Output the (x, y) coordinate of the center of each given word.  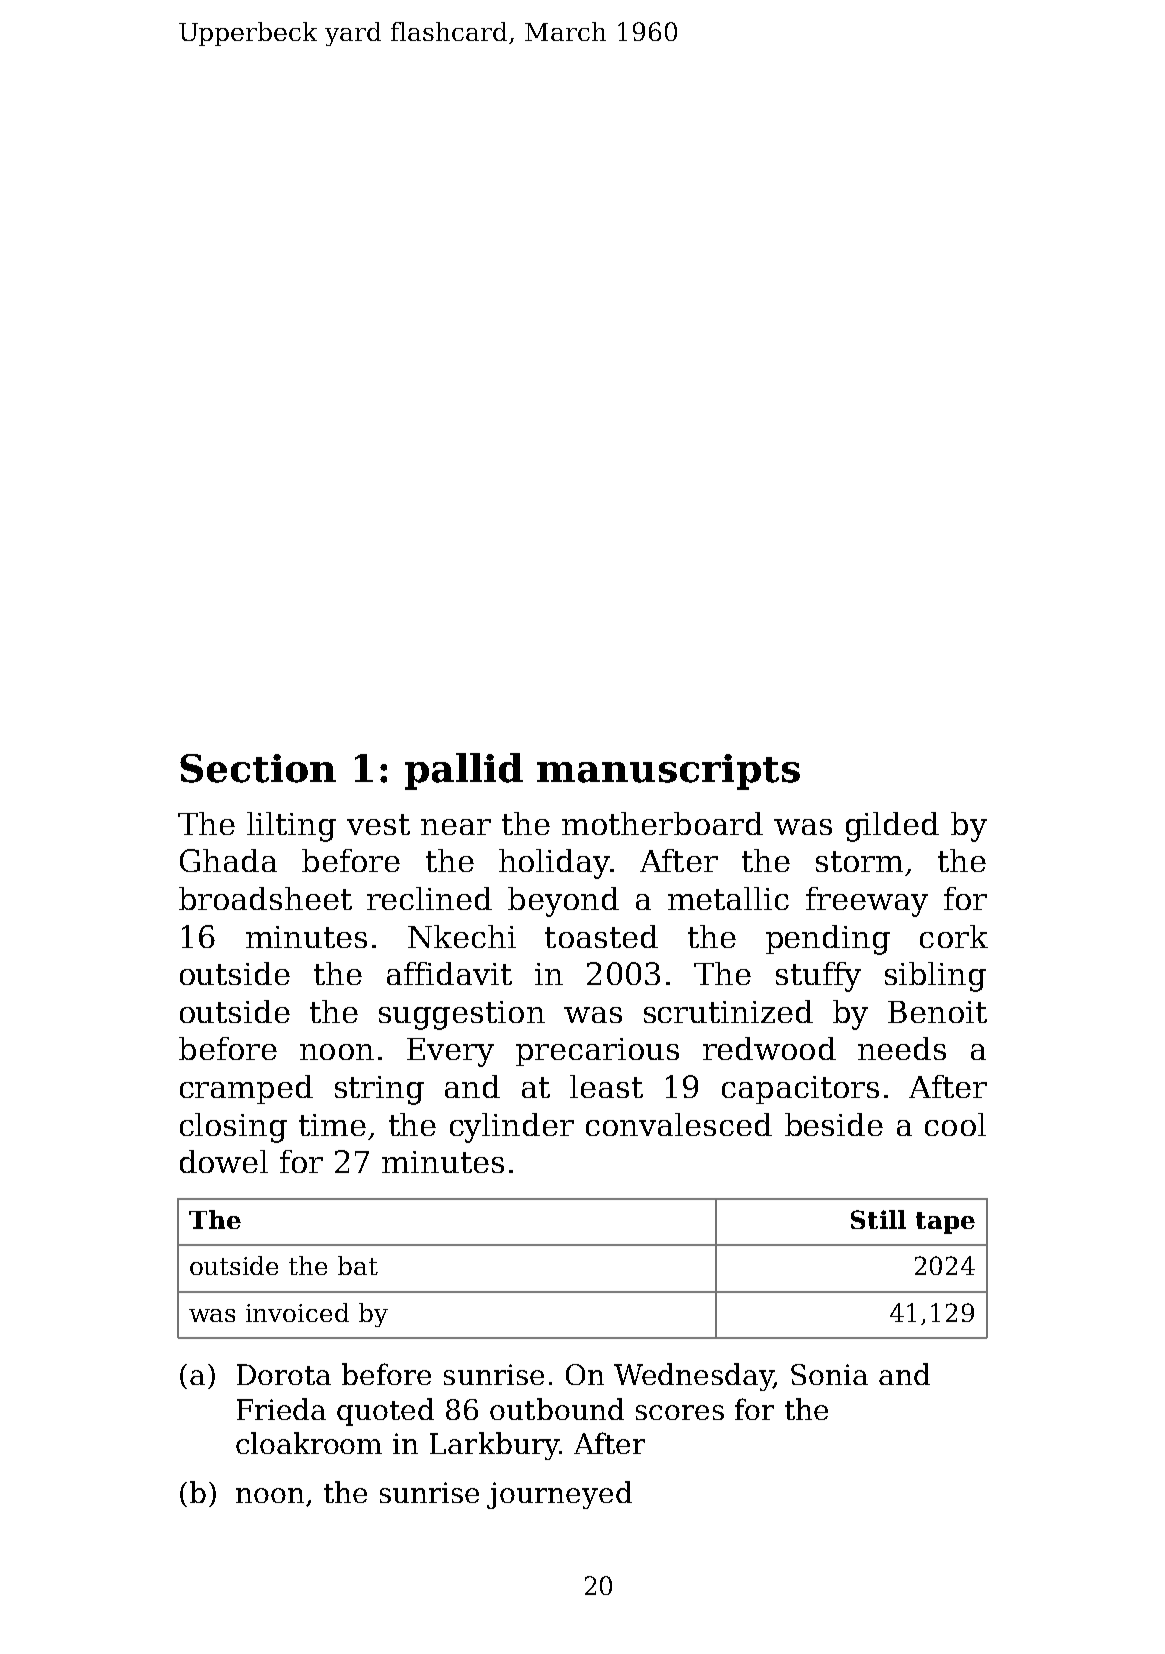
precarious (597, 1052)
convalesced (679, 1124)
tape (945, 1223)
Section (258, 768)
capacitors (800, 1090)
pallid (464, 771)
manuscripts (668, 772)
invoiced (297, 1312)
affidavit (449, 973)
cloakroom (309, 1443)
